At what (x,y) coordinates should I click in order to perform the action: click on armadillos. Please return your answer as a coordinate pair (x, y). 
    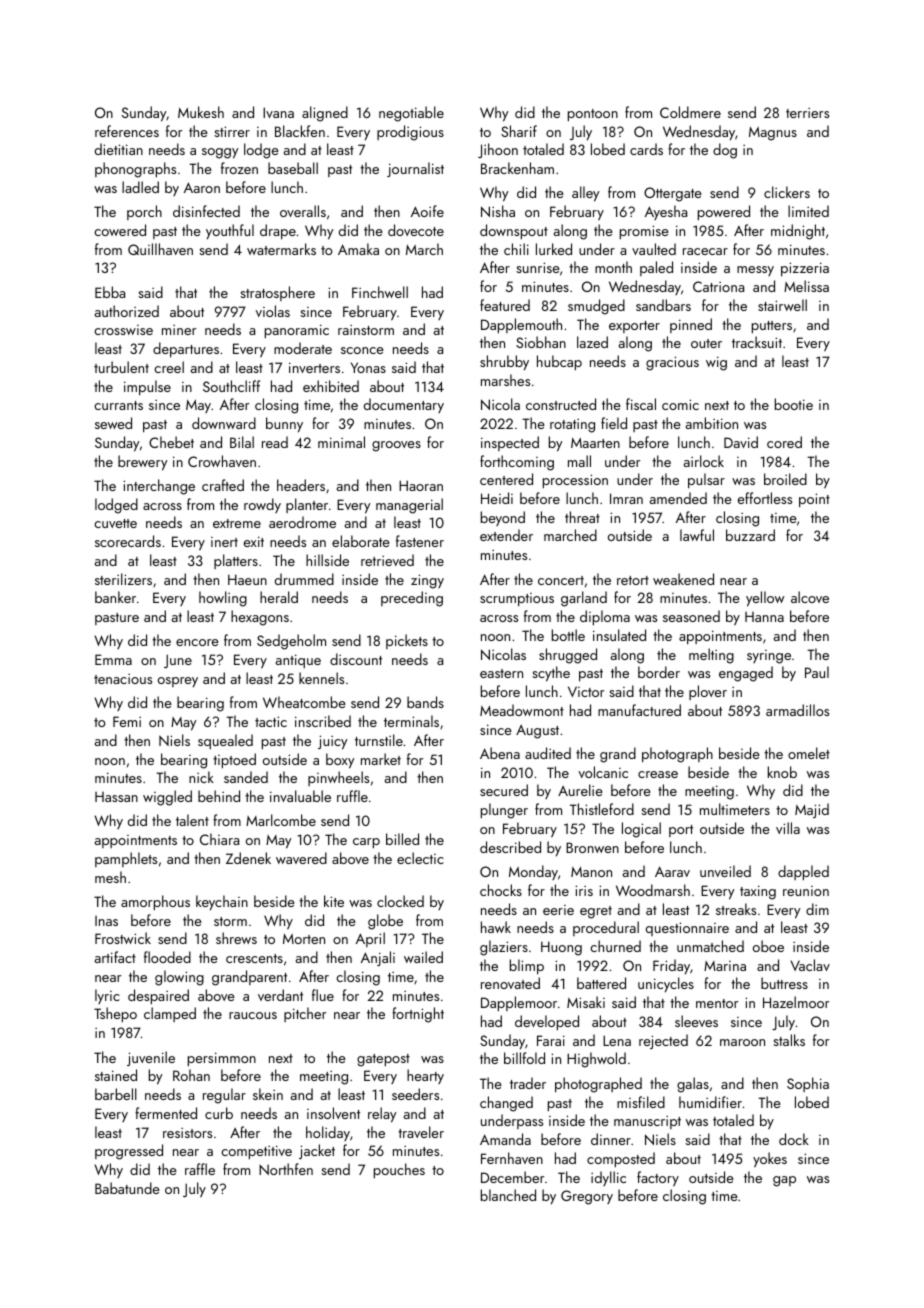
    Looking at the image, I should click on (797, 710).
